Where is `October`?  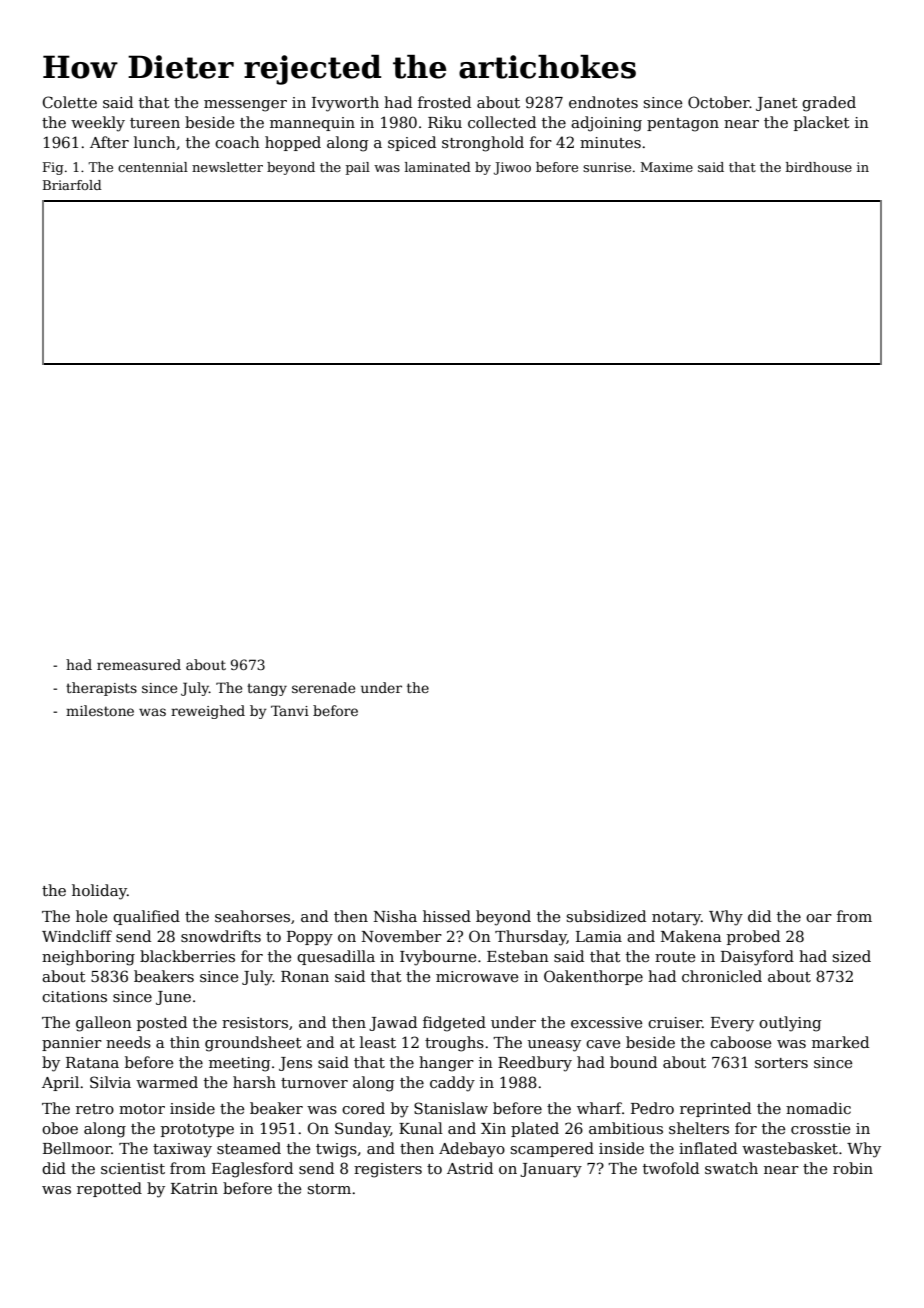
October is located at coordinates (719, 102).
